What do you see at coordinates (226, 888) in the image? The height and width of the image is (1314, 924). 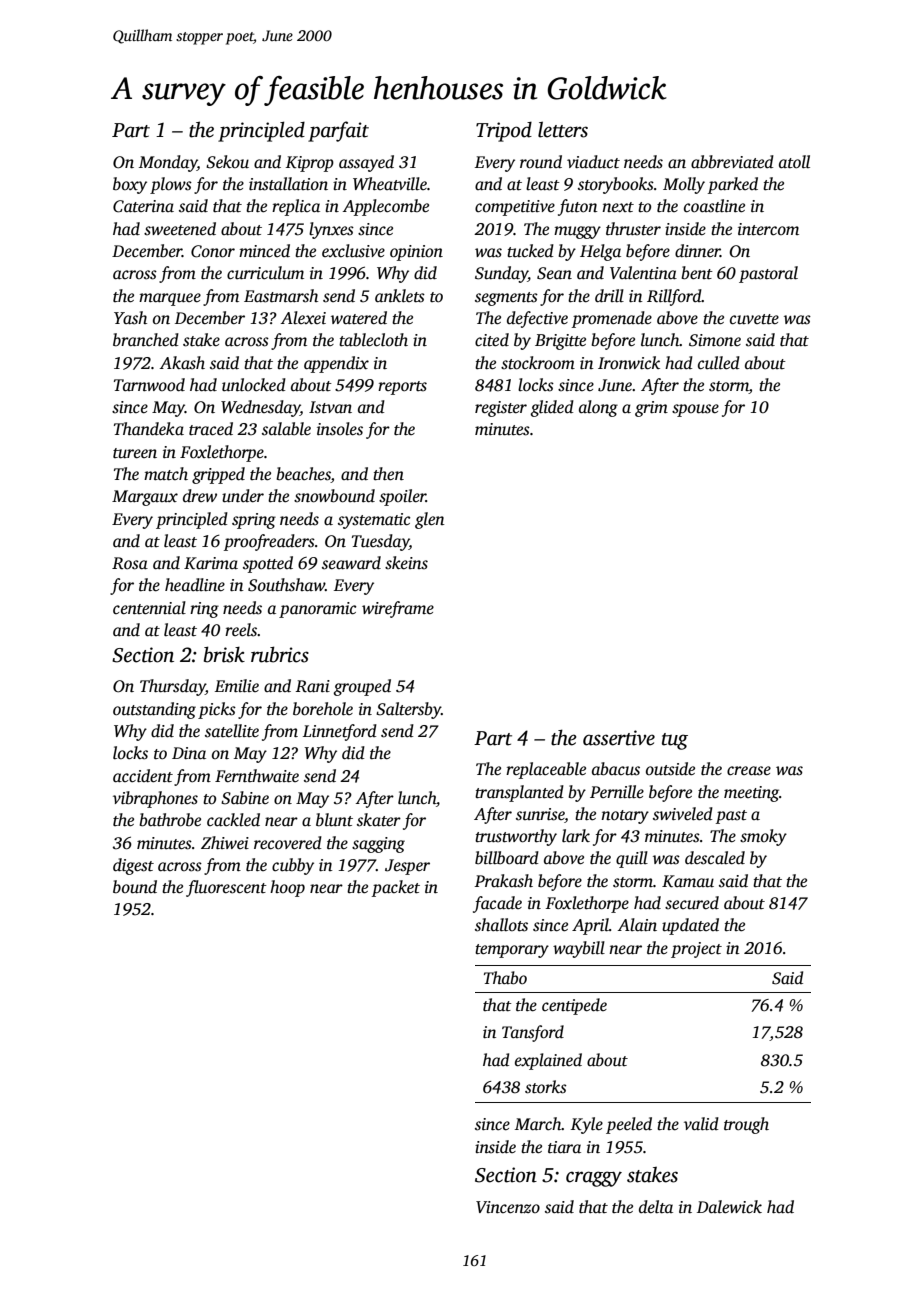 I see `fluorescent` at bounding box center [226, 888].
